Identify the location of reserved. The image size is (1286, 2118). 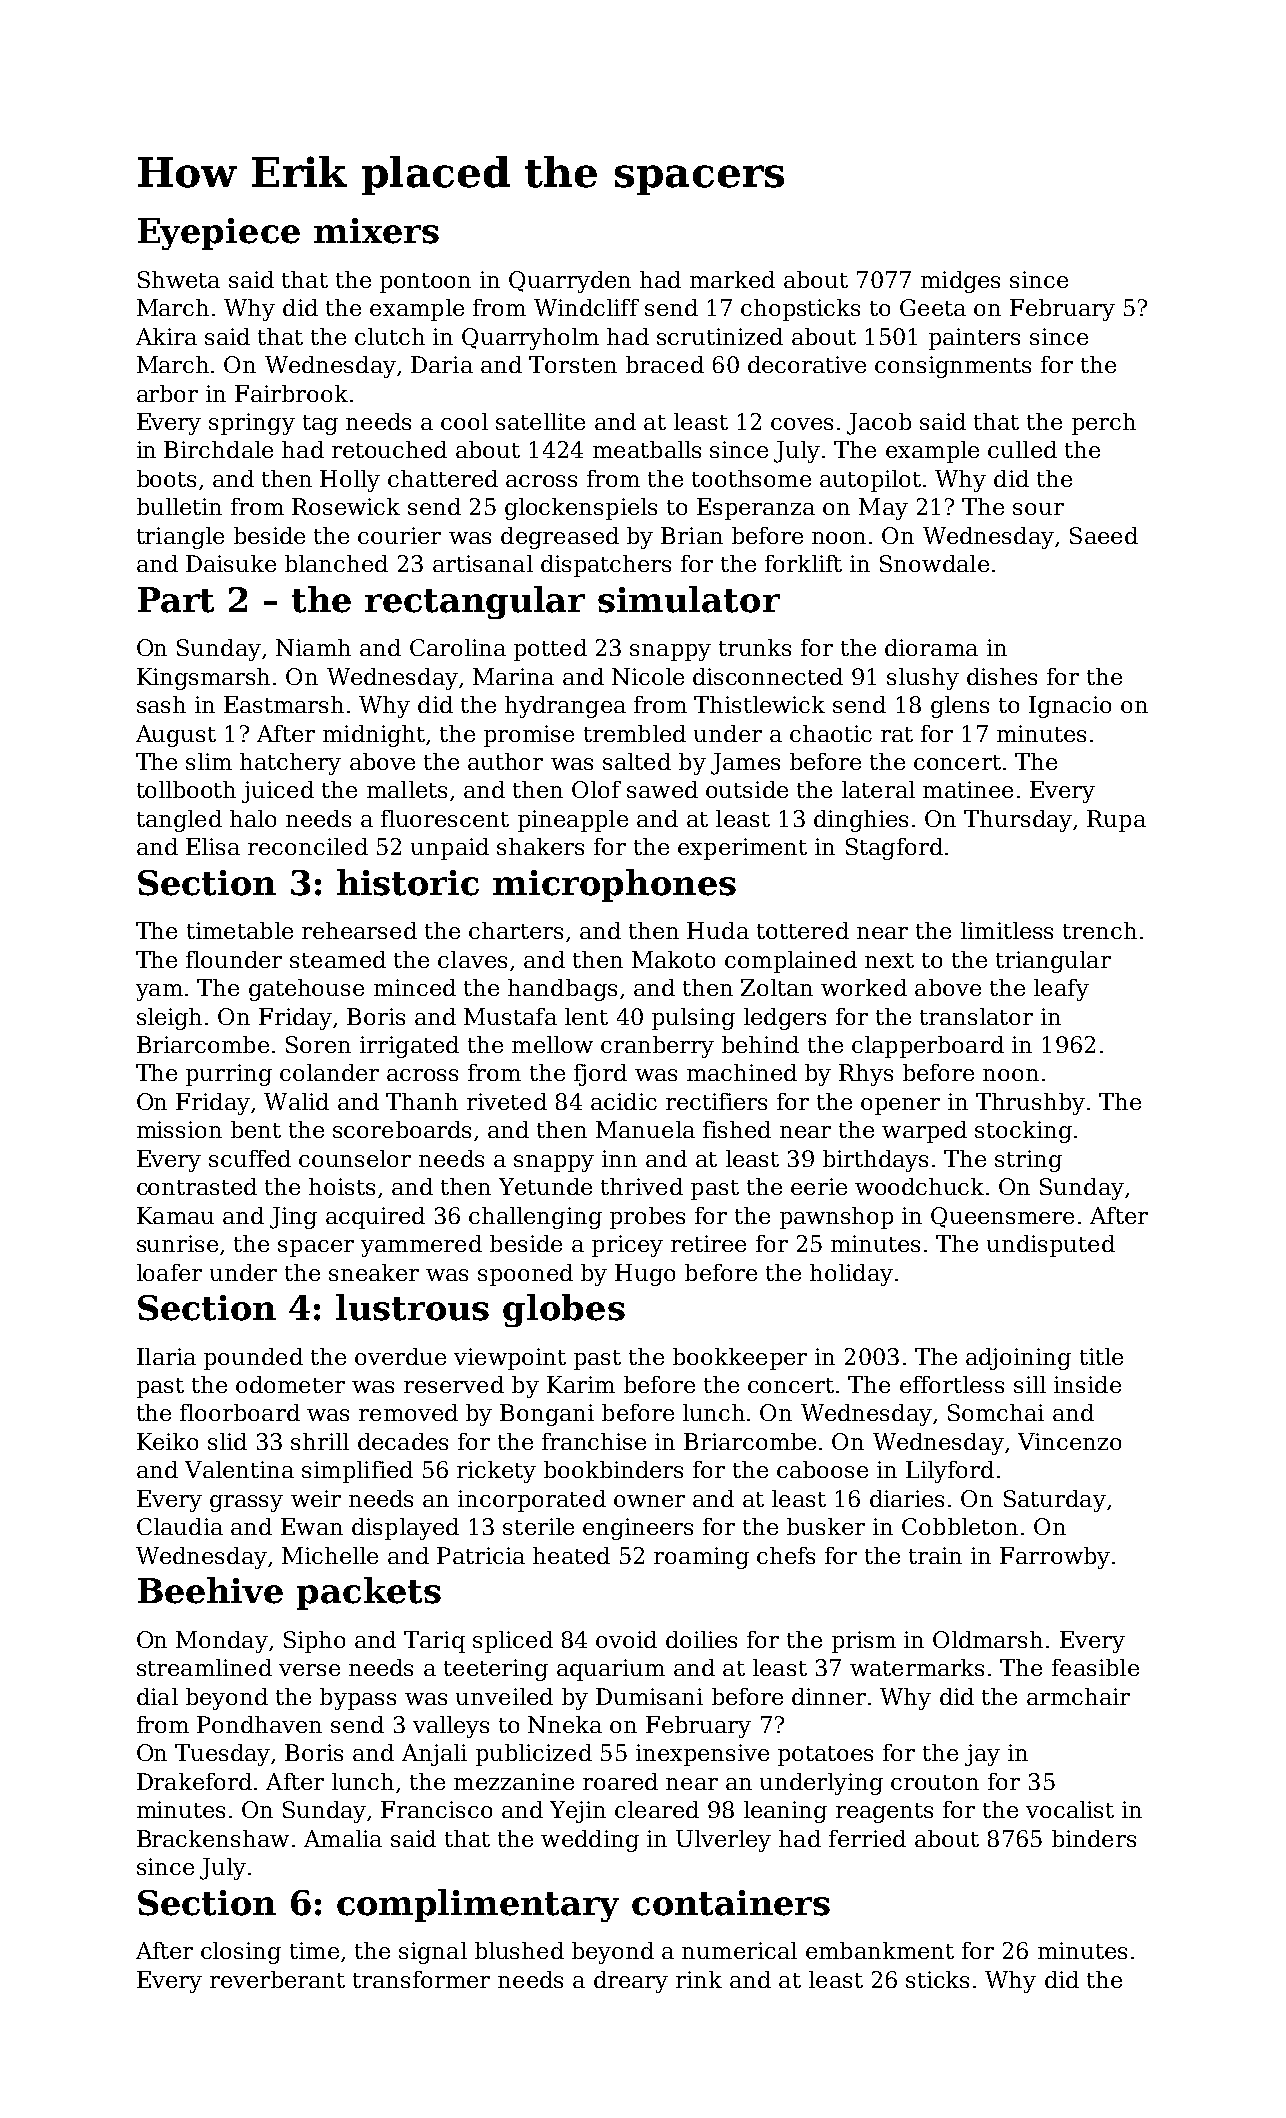
(454, 1384).
